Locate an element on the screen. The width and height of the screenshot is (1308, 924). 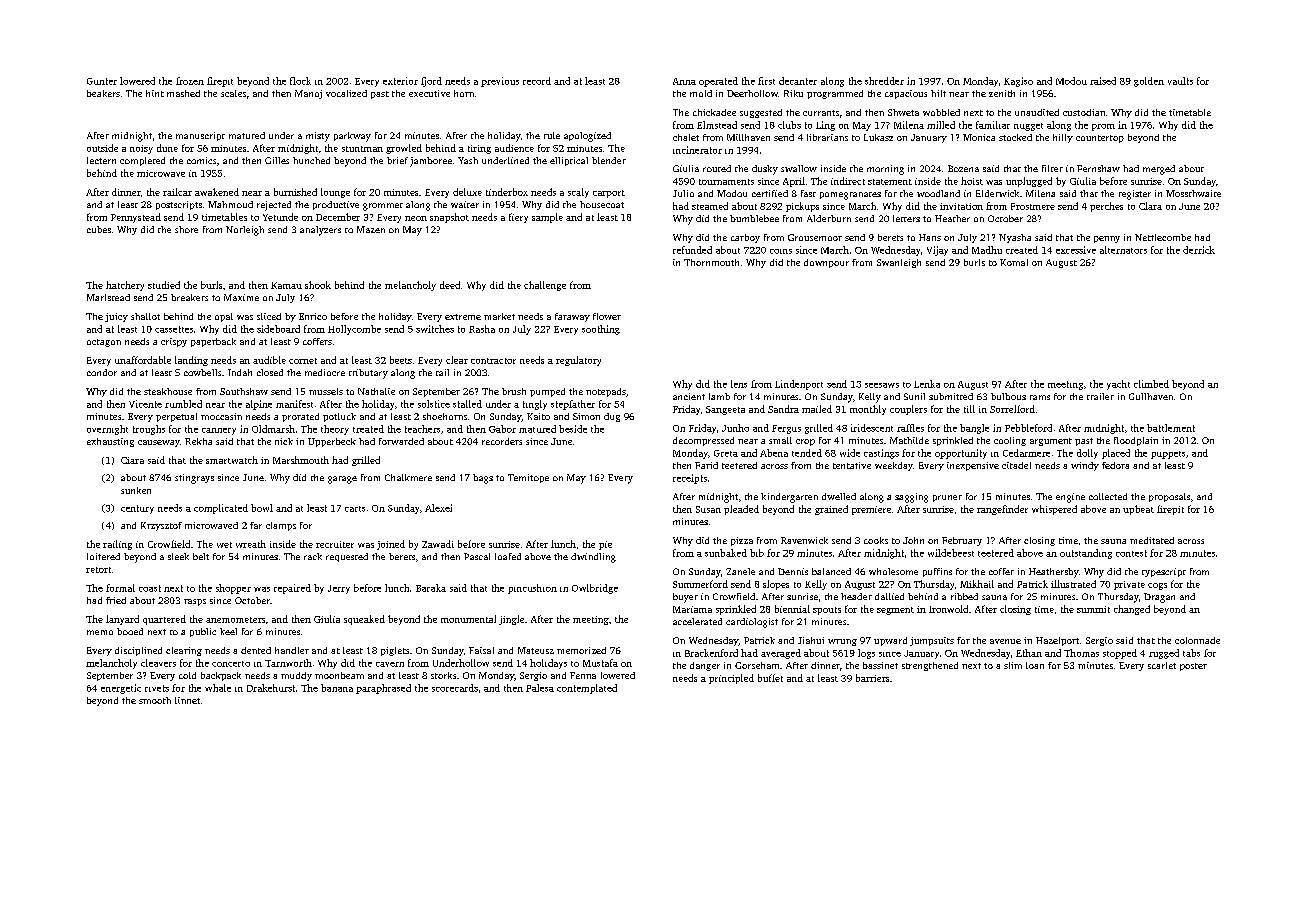
prom is located at coordinates (1103, 127).
